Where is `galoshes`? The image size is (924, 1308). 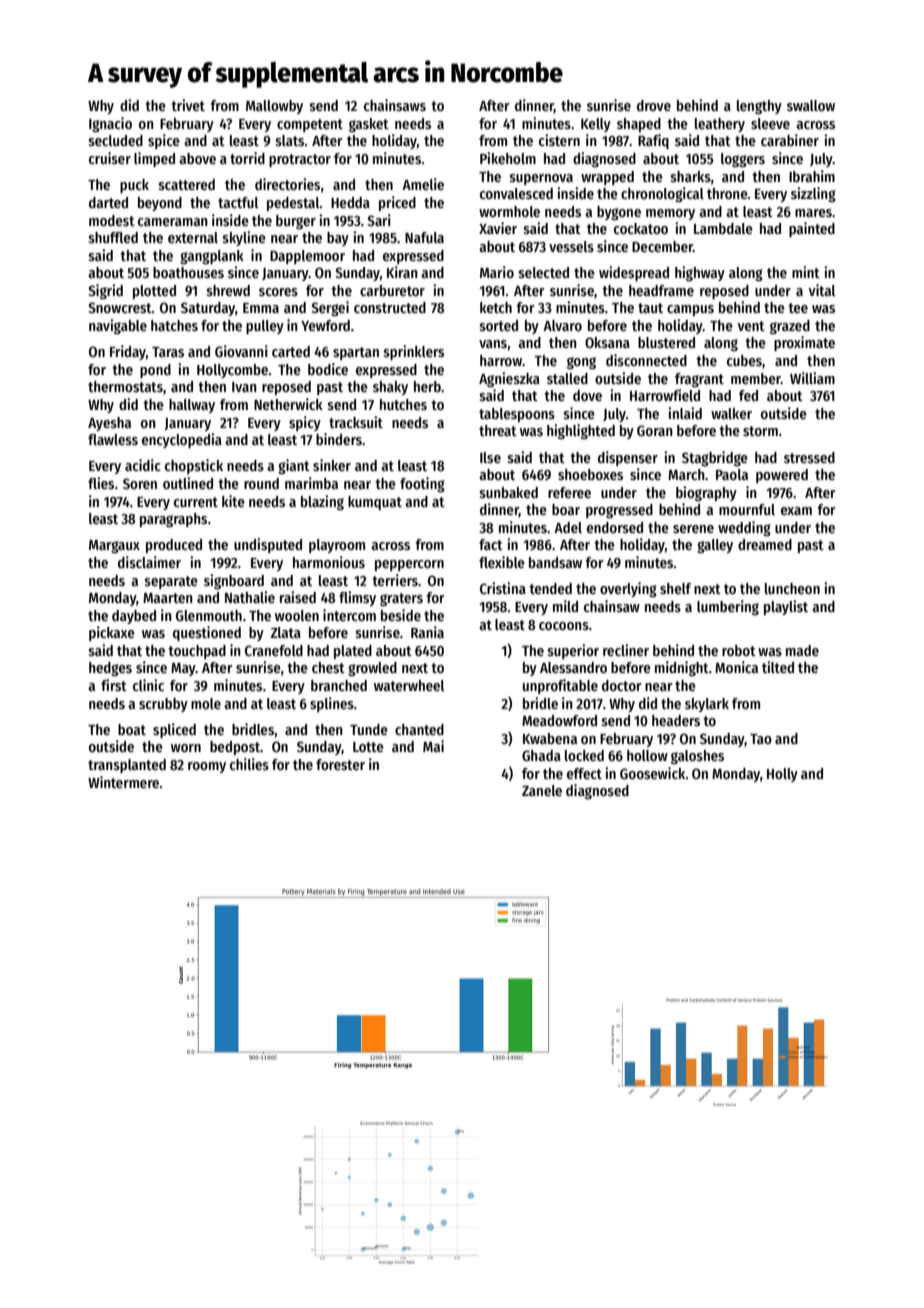
galoshes is located at coordinates (697, 757).
